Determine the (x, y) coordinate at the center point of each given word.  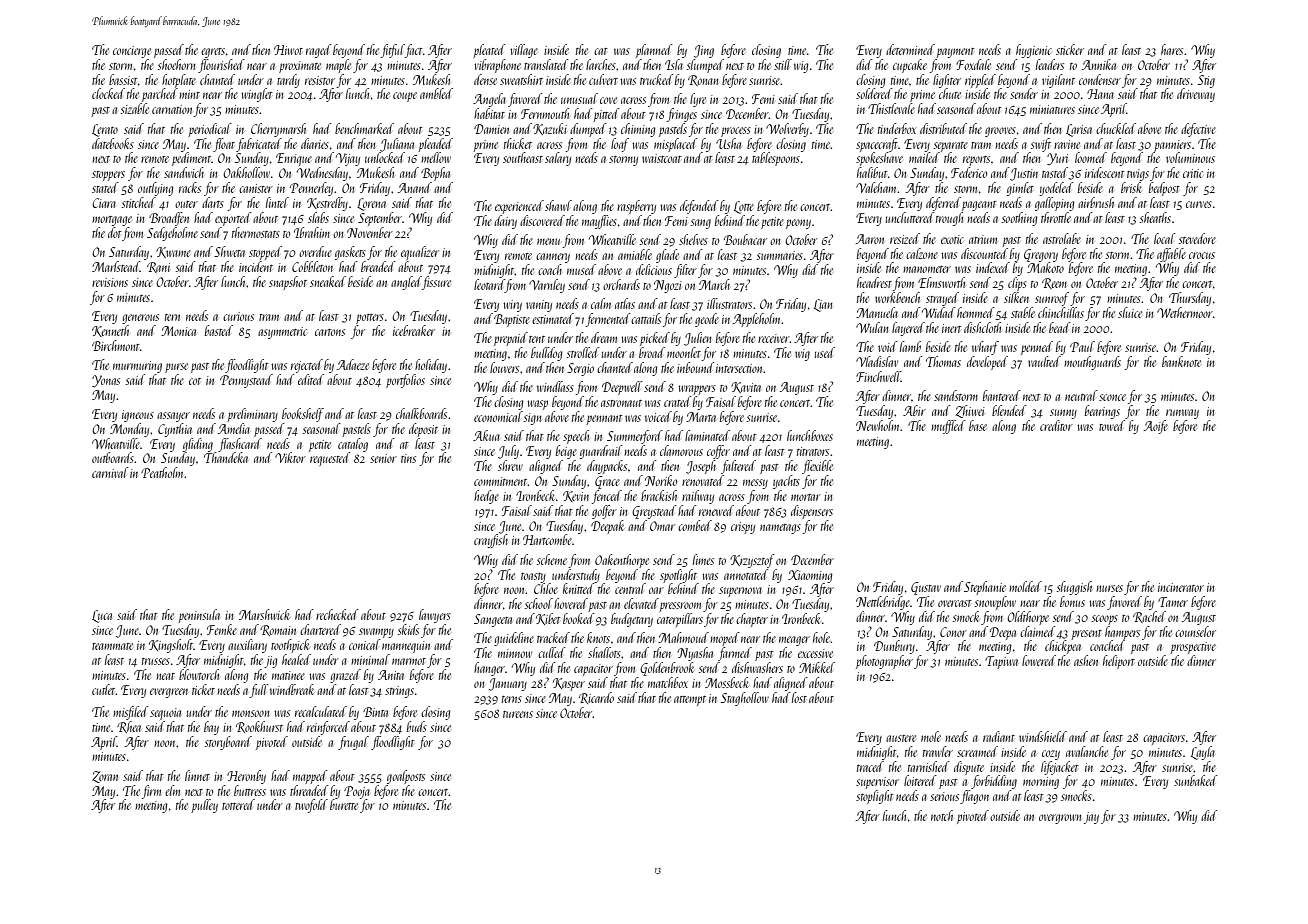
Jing (704, 51)
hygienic (1034, 51)
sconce (1112, 397)
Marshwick (264, 614)
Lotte (744, 207)
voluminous (1190, 157)
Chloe (546, 588)
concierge (132, 52)
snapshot (288, 283)
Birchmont (116, 345)
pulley (204, 806)
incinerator (1181, 587)
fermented (608, 320)
